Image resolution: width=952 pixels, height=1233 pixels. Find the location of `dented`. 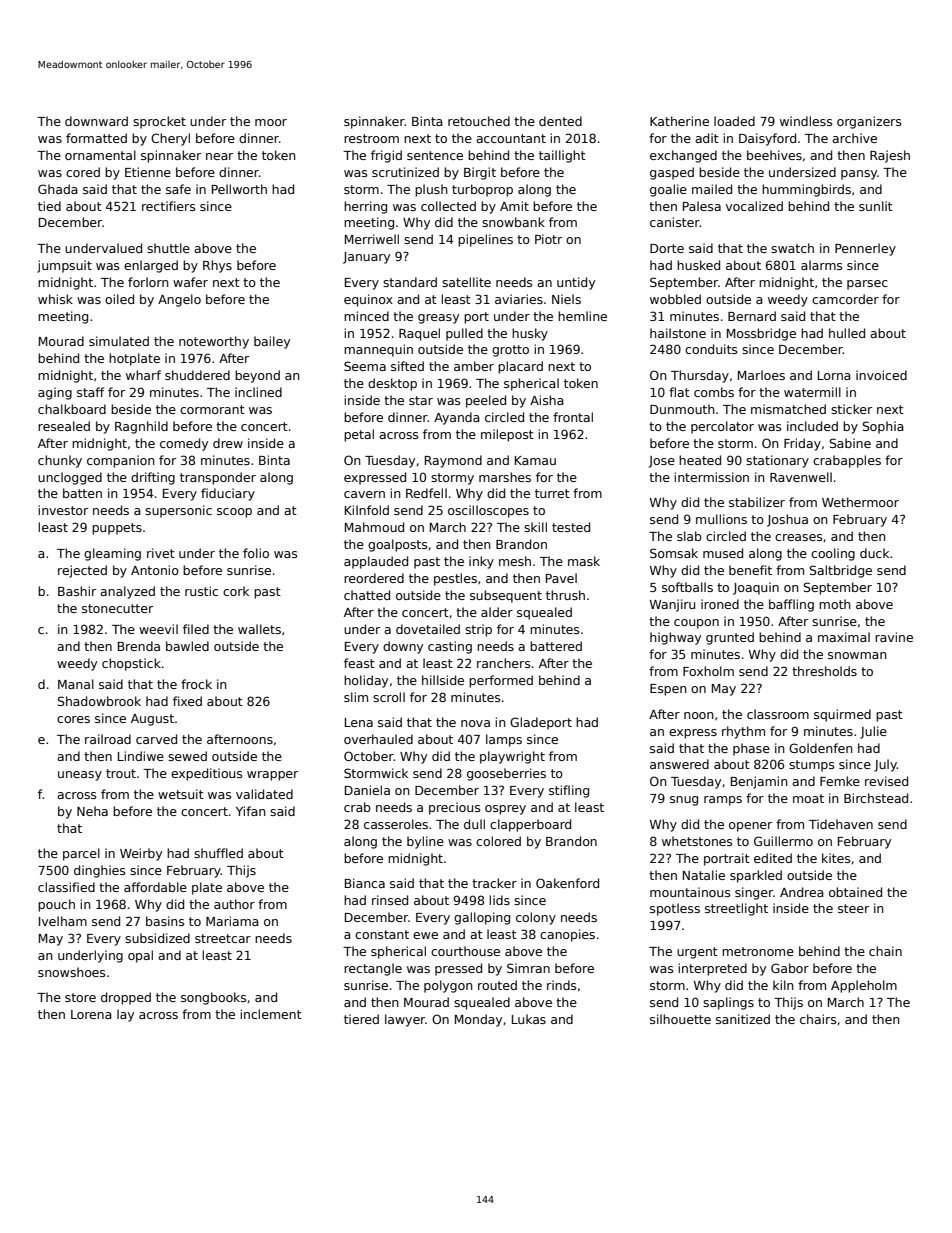

dented is located at coordinates (560, 121).
